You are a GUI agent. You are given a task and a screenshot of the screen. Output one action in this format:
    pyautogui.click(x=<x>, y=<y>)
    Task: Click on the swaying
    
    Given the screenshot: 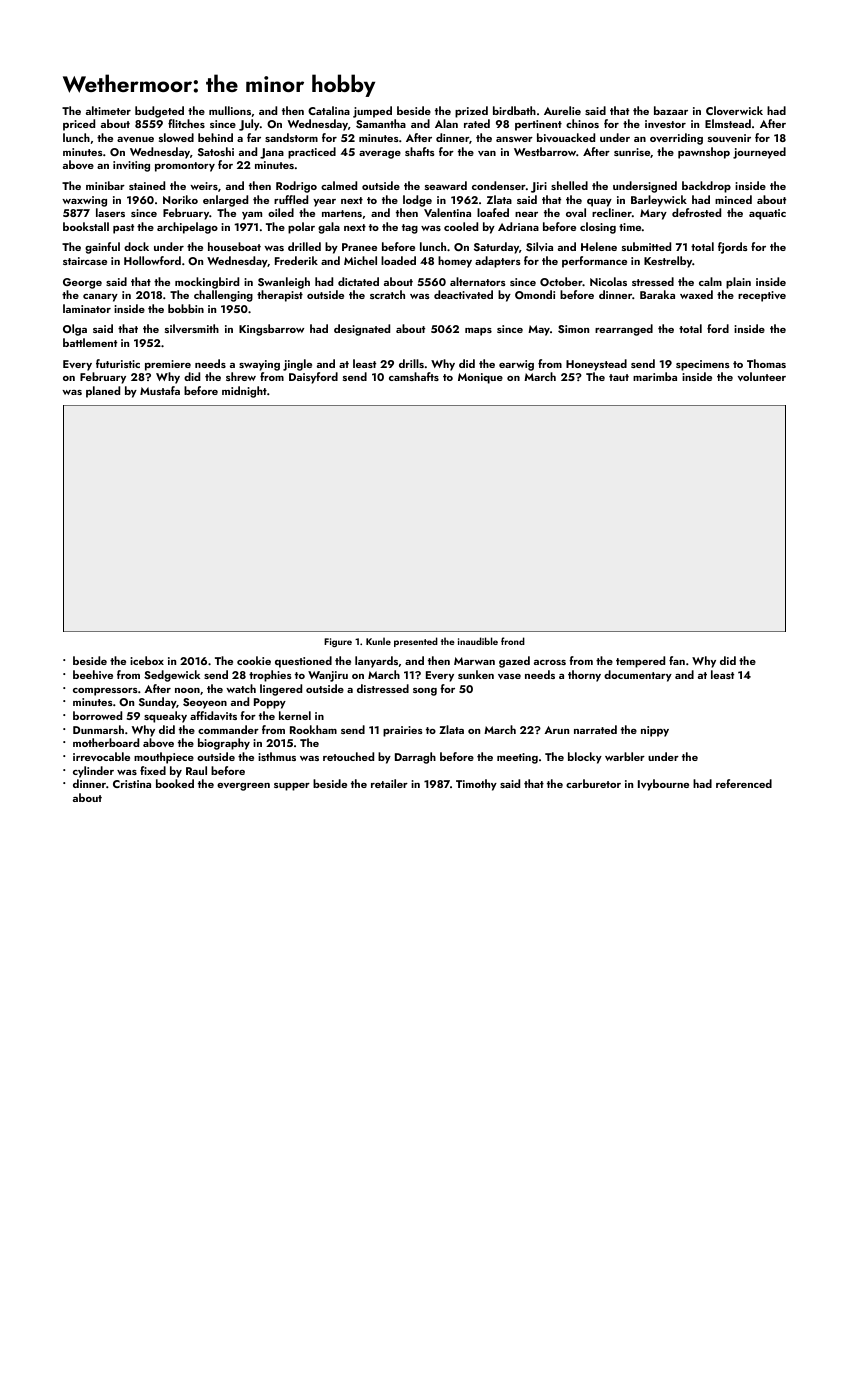 What is the action you would take?
    pyautogui.click(x=259, y=365)
